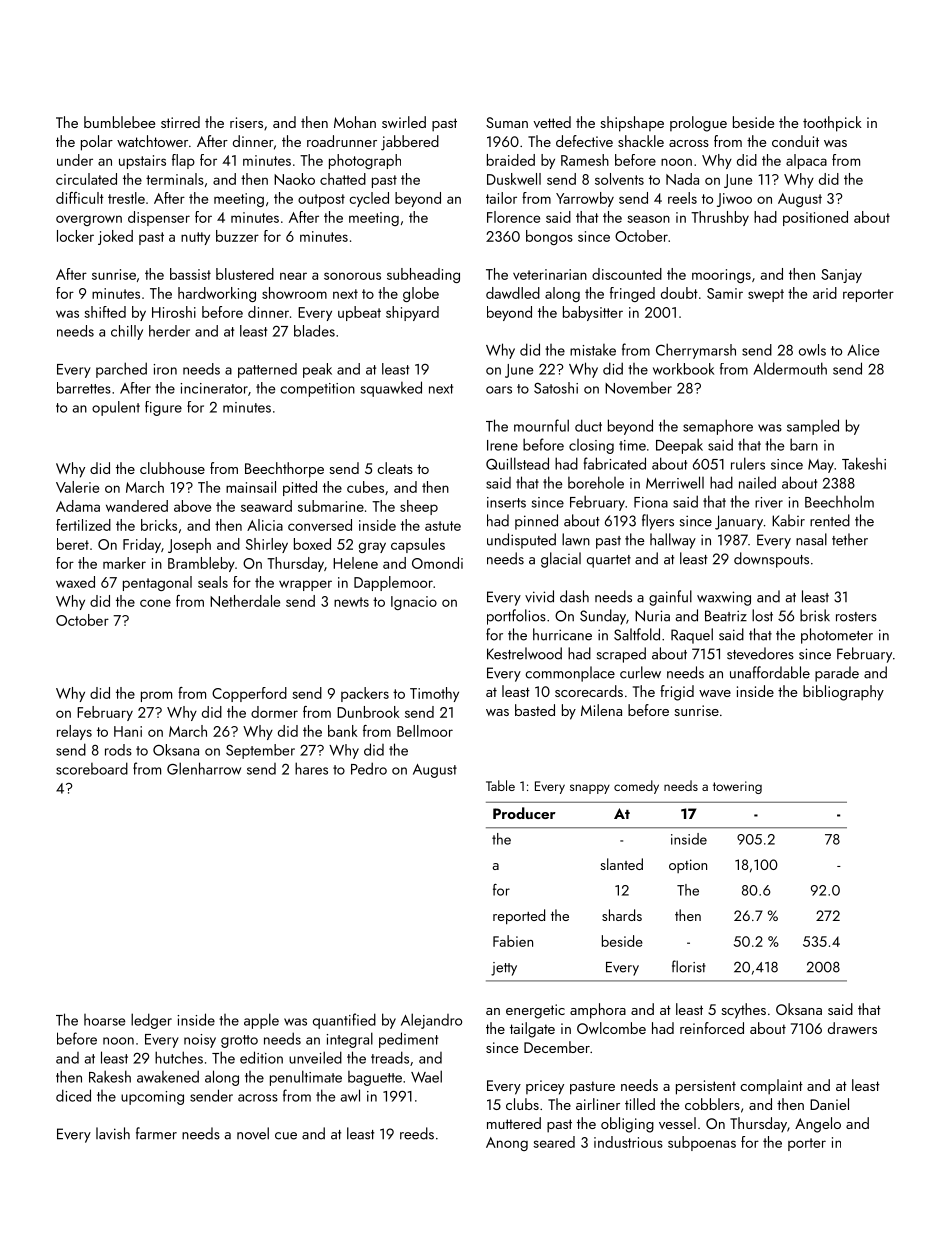  Describe the element at coordinates (813, 427) in the image. I see `sampled` at that location.
